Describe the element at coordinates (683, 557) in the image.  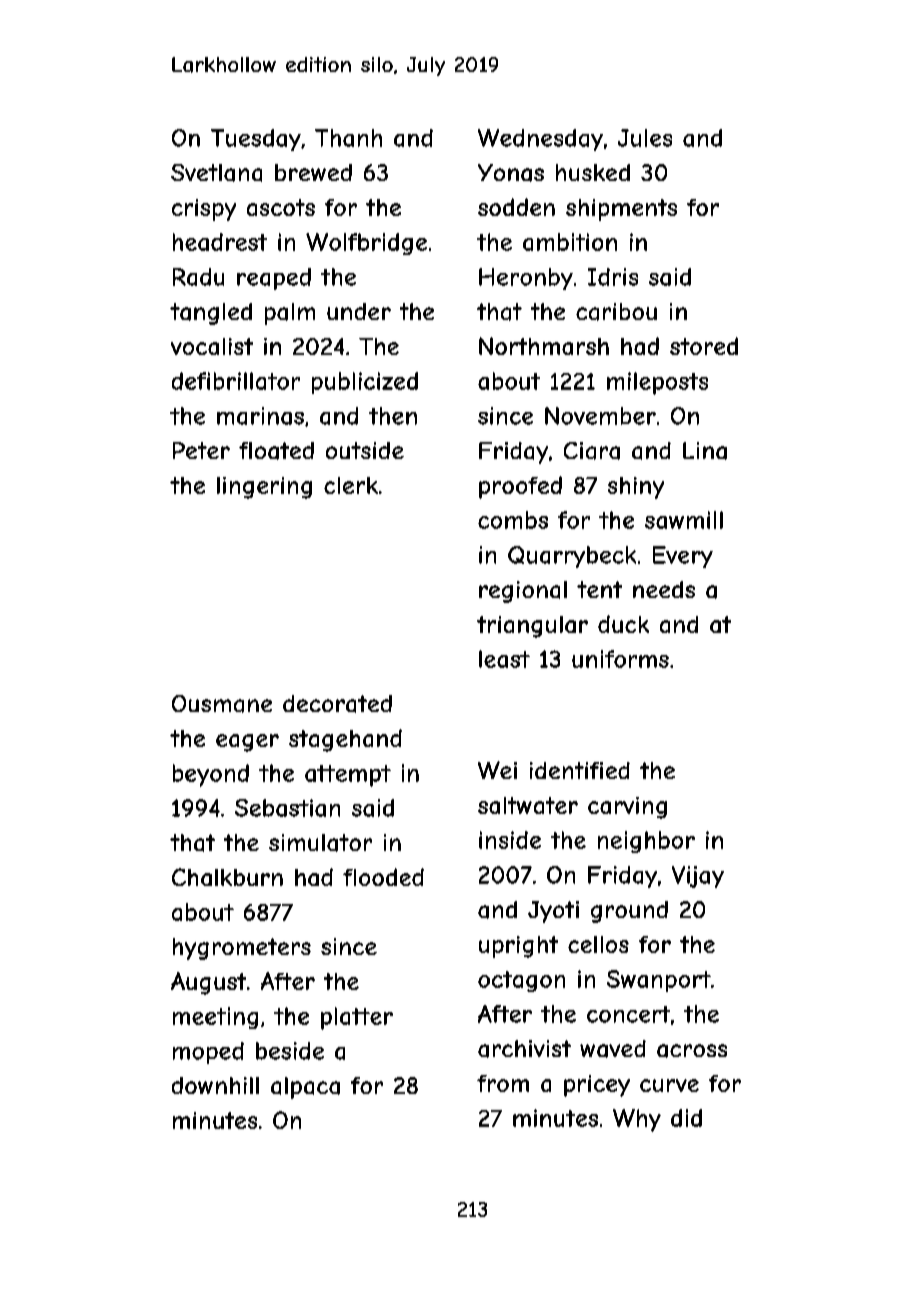
I see `Every` at that location.
